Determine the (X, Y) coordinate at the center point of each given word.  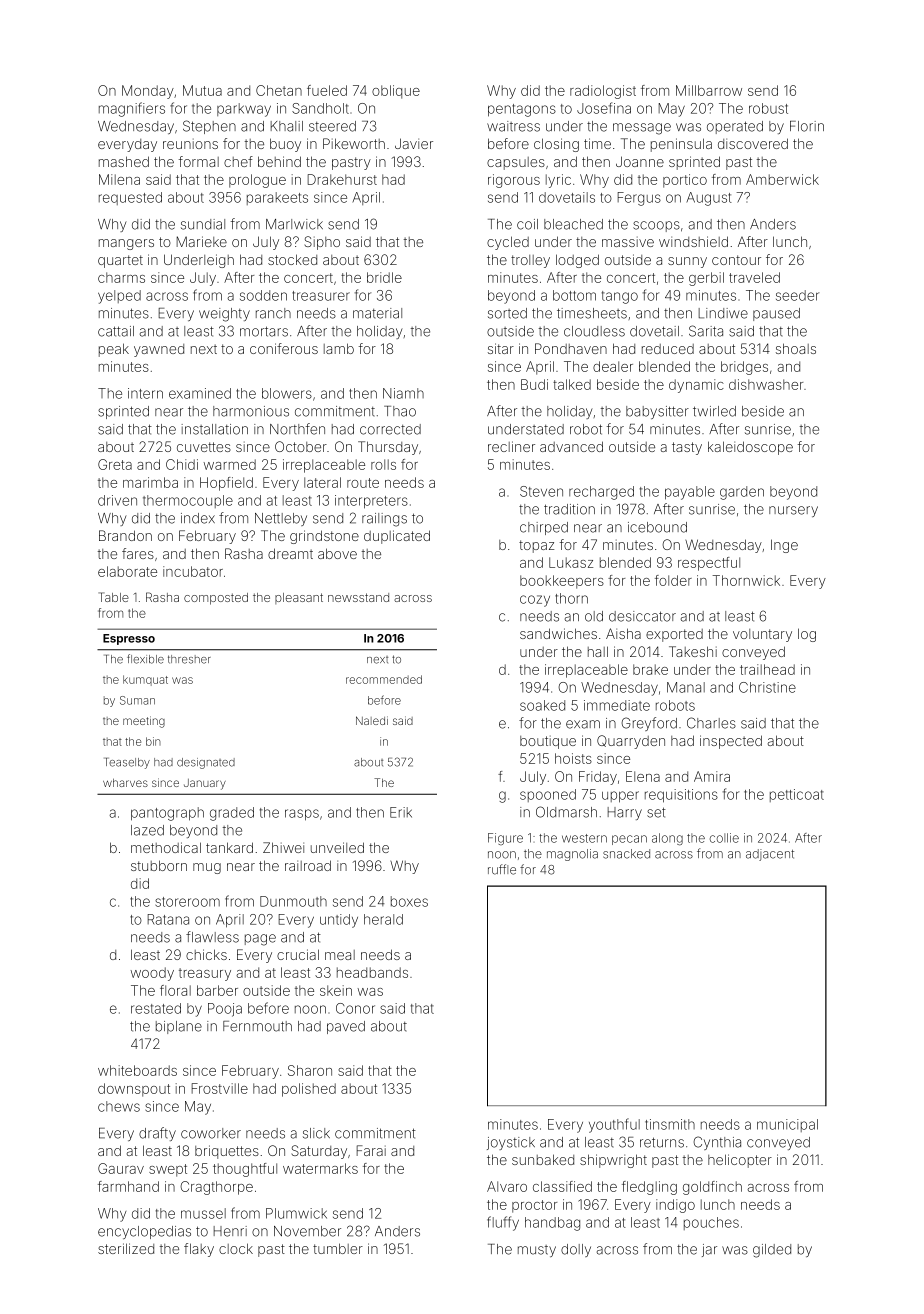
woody (152, 974)
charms (121, 277)
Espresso (129, 639)
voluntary (762, 635)
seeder (797, 295)
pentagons (522, 110)
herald (383, 919)
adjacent (770, 855)
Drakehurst (342, 179)
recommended (384, 679)
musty (537, 1251)
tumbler (338, 1248)
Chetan (279, 90)
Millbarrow (709, 90)
